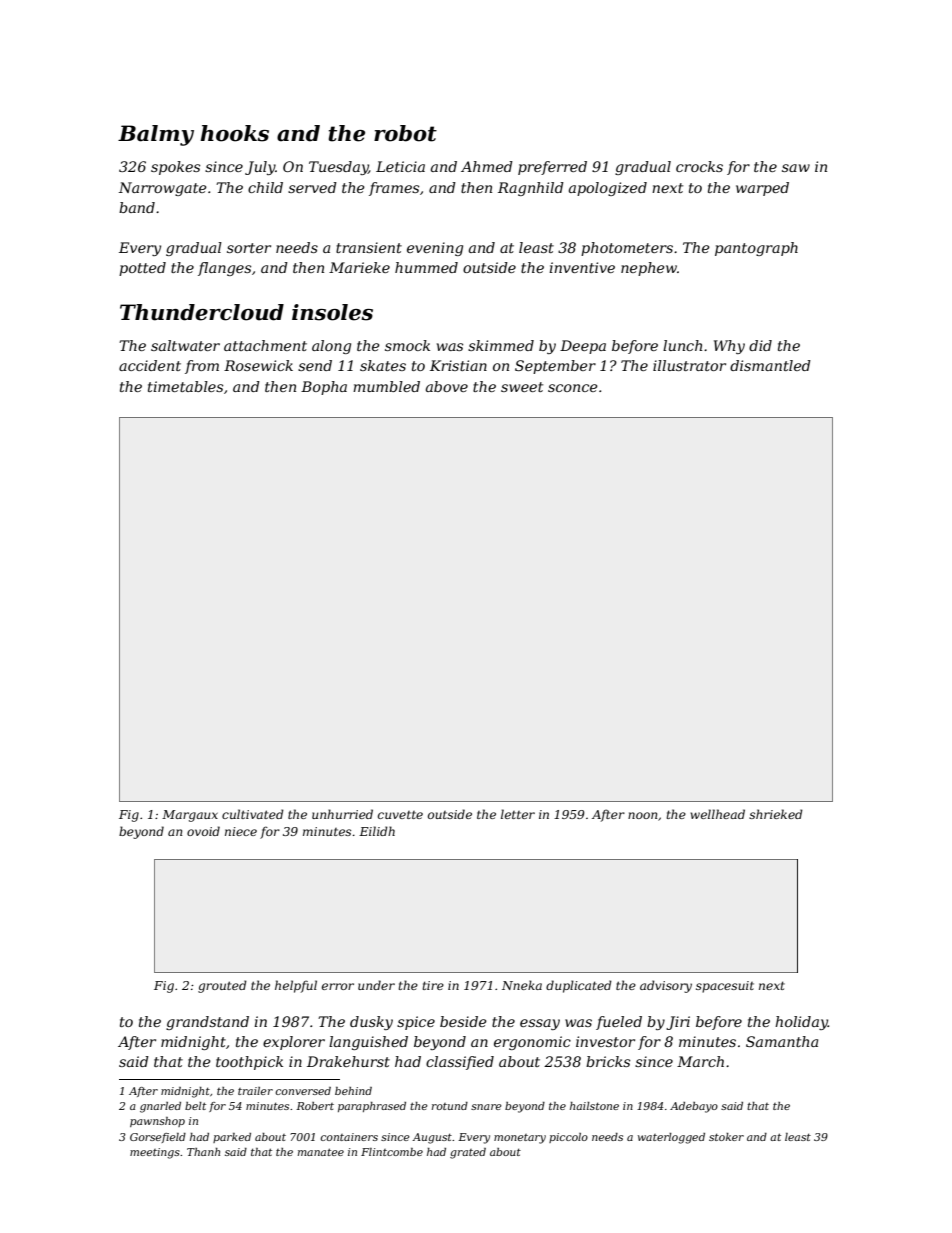  What do you see at coordinates (770, 365) in the screenshot?
I see `dismantled` at bounding box center [770, 365].
